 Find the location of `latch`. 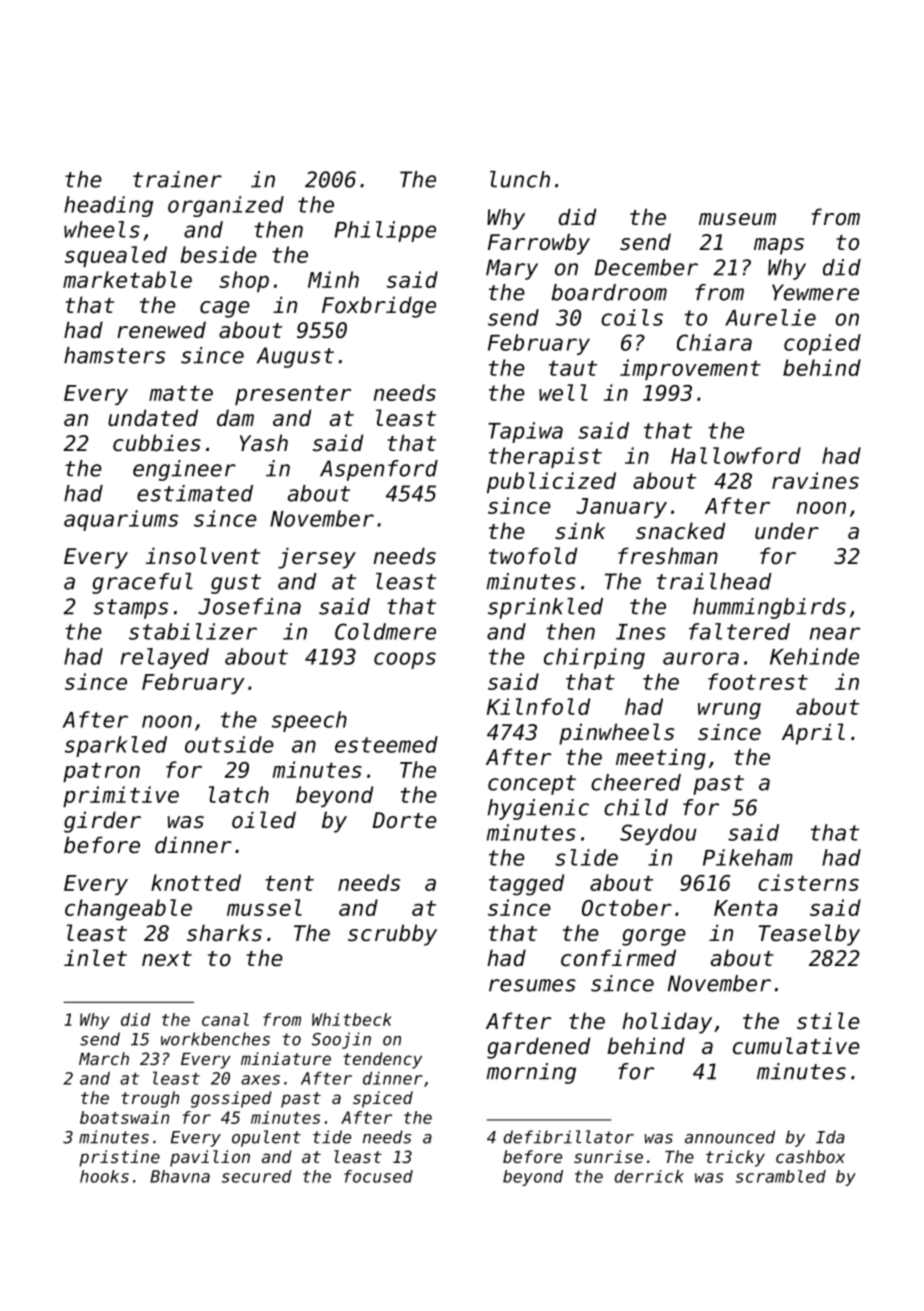

latch is located at coordinates (239, 794).
